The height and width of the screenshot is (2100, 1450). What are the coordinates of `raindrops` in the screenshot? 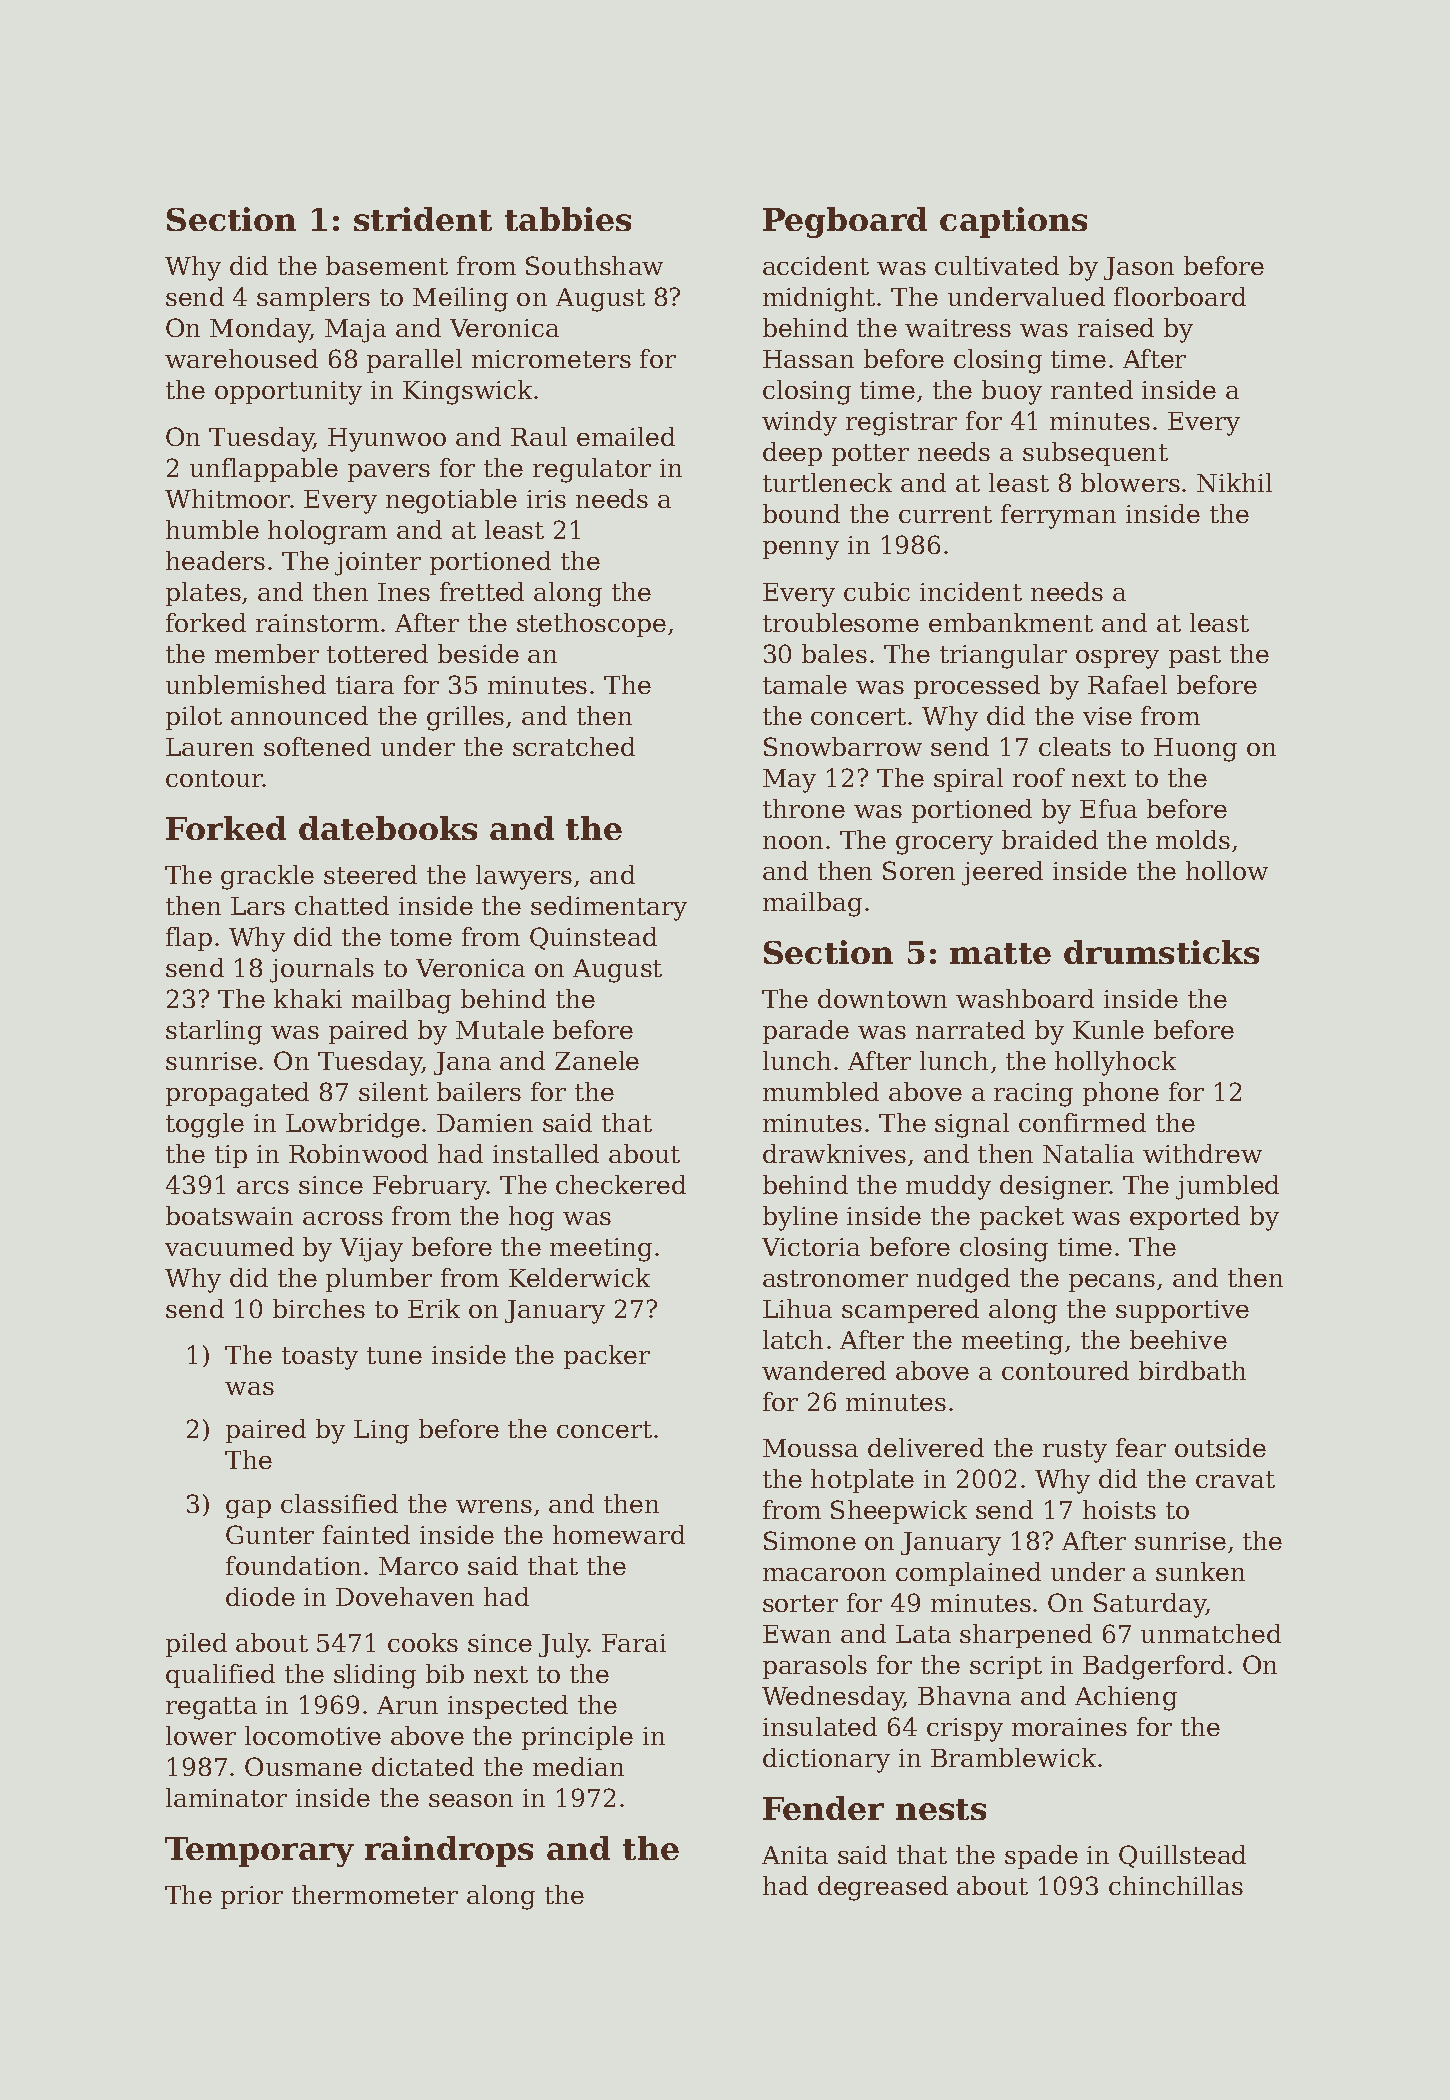 It's located at (449, 1851).
